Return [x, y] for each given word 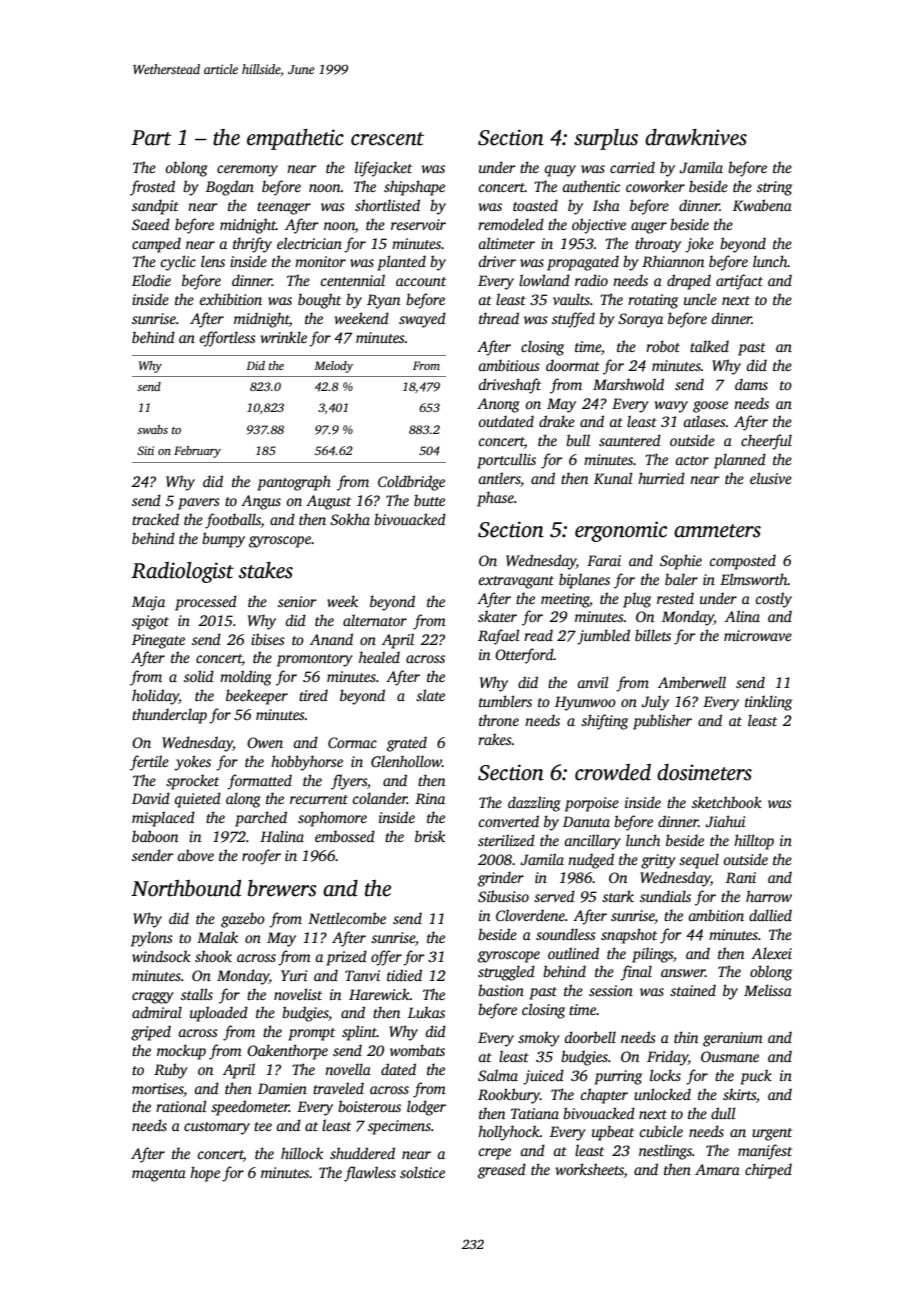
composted [743, 562]
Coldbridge [411, 483]
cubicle [661, 1131]
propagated [583, 263]
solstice [422, 1172]
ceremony [247, 171]
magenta [159, 1175]
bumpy [223, 540]
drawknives [696, 137]
